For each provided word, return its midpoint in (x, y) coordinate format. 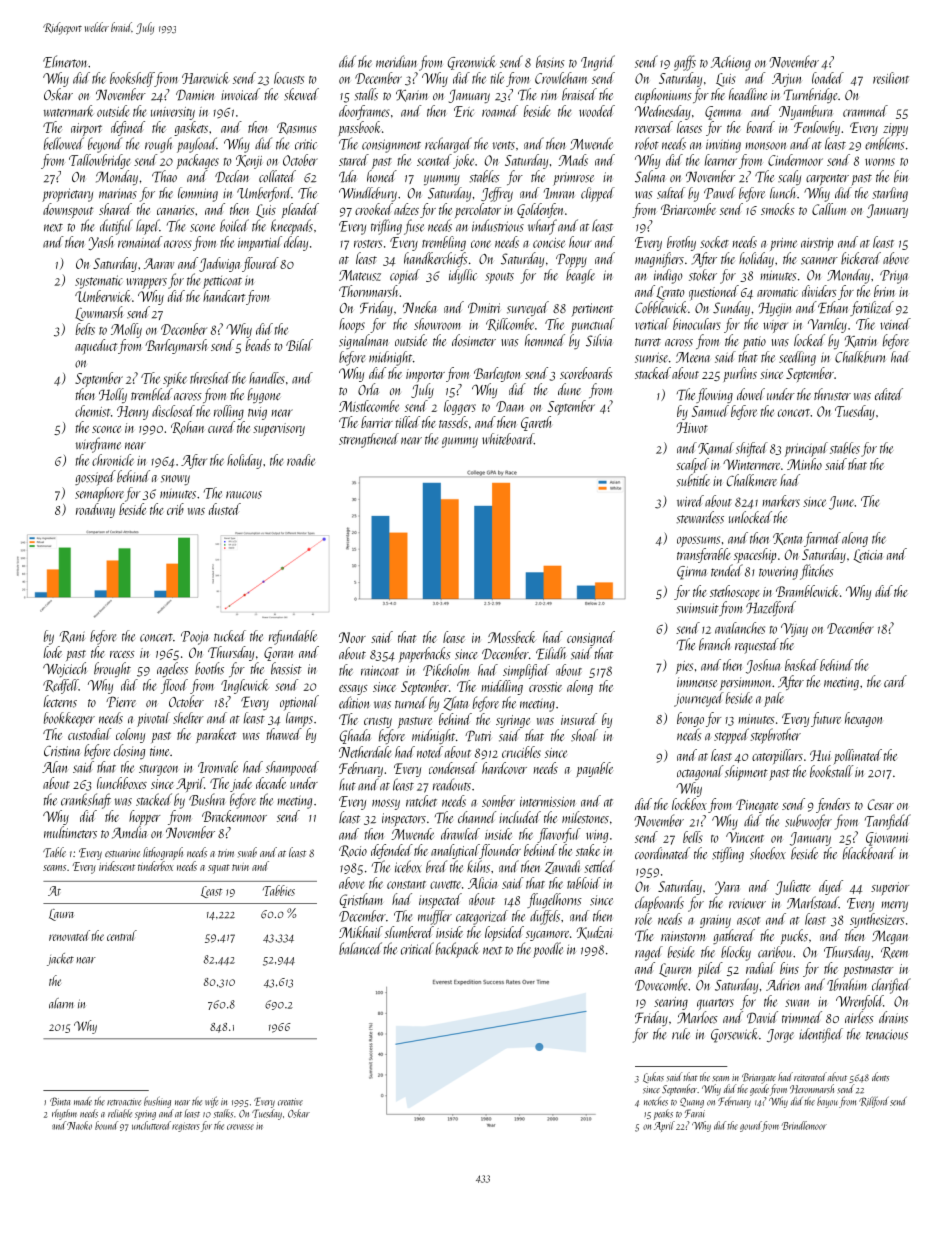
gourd (751, 1126)
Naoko (79, 1125)
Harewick (206, 78)
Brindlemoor (804, 1125)
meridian (396, 61)
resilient (891, 78)
